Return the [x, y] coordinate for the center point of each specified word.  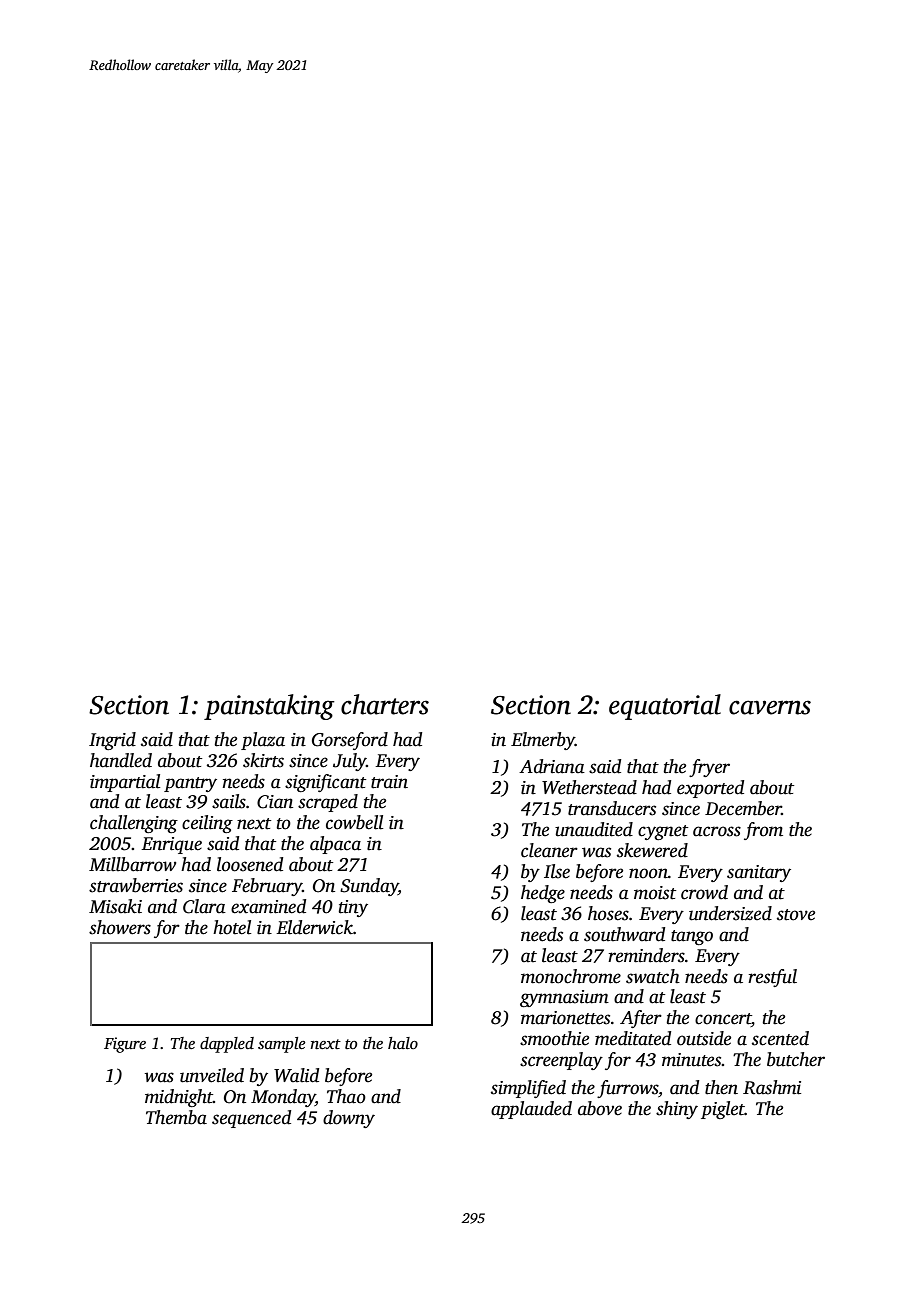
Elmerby [543, 741]
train [389, 782]
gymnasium [564, 998]
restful [772, 978]
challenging [134, 824]
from [763, 831]
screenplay [561, 1061]
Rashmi [772, 1087]
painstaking [269, 707]
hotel [232, 927]
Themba [176, 1117]
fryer [709, 768]
